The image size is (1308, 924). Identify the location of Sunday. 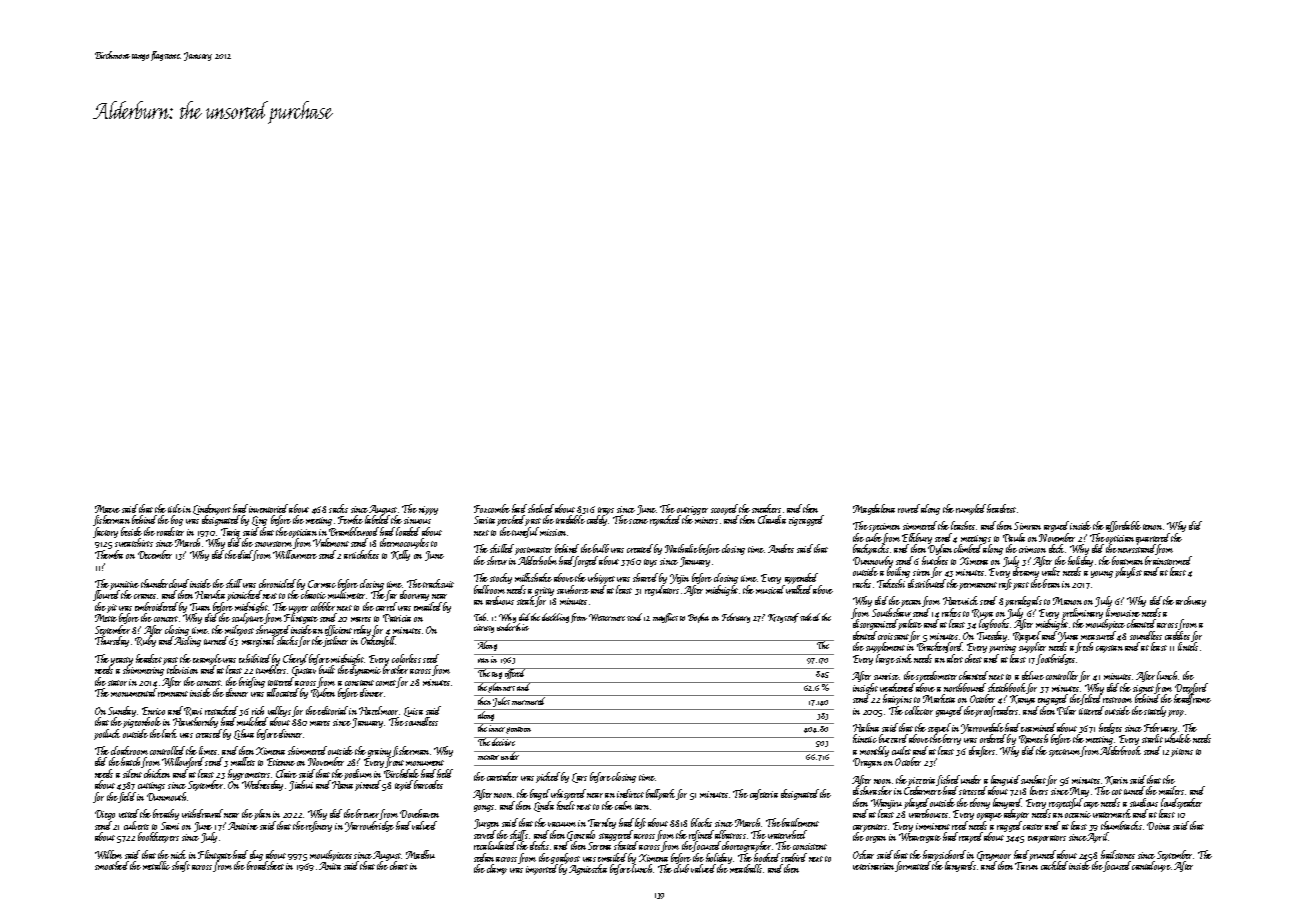
(122, 712).
